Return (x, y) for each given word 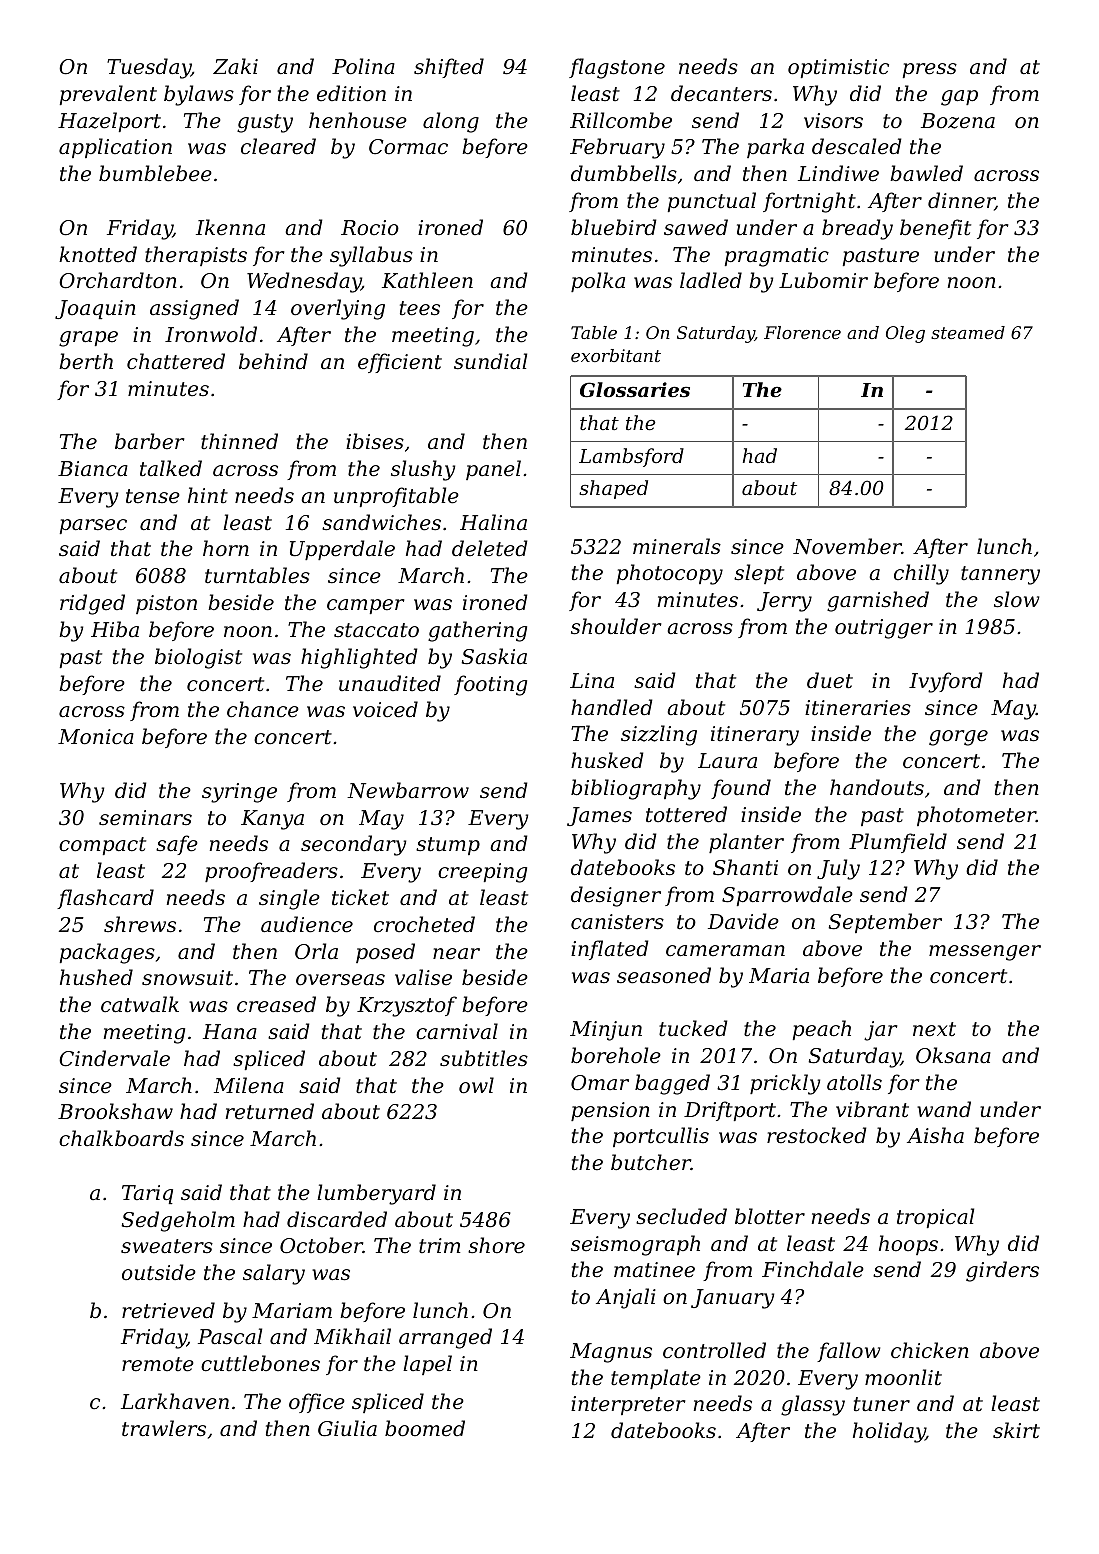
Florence (802, 332)
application (115, 148)
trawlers (164, 1428)
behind (273, 361)
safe (177, 845)
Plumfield (898, 843)
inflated (610, 950)
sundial (490, 361)
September (885, 923)
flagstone (617, 68)
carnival (457, 1031)
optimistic (838, 68)
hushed (96, 977)
